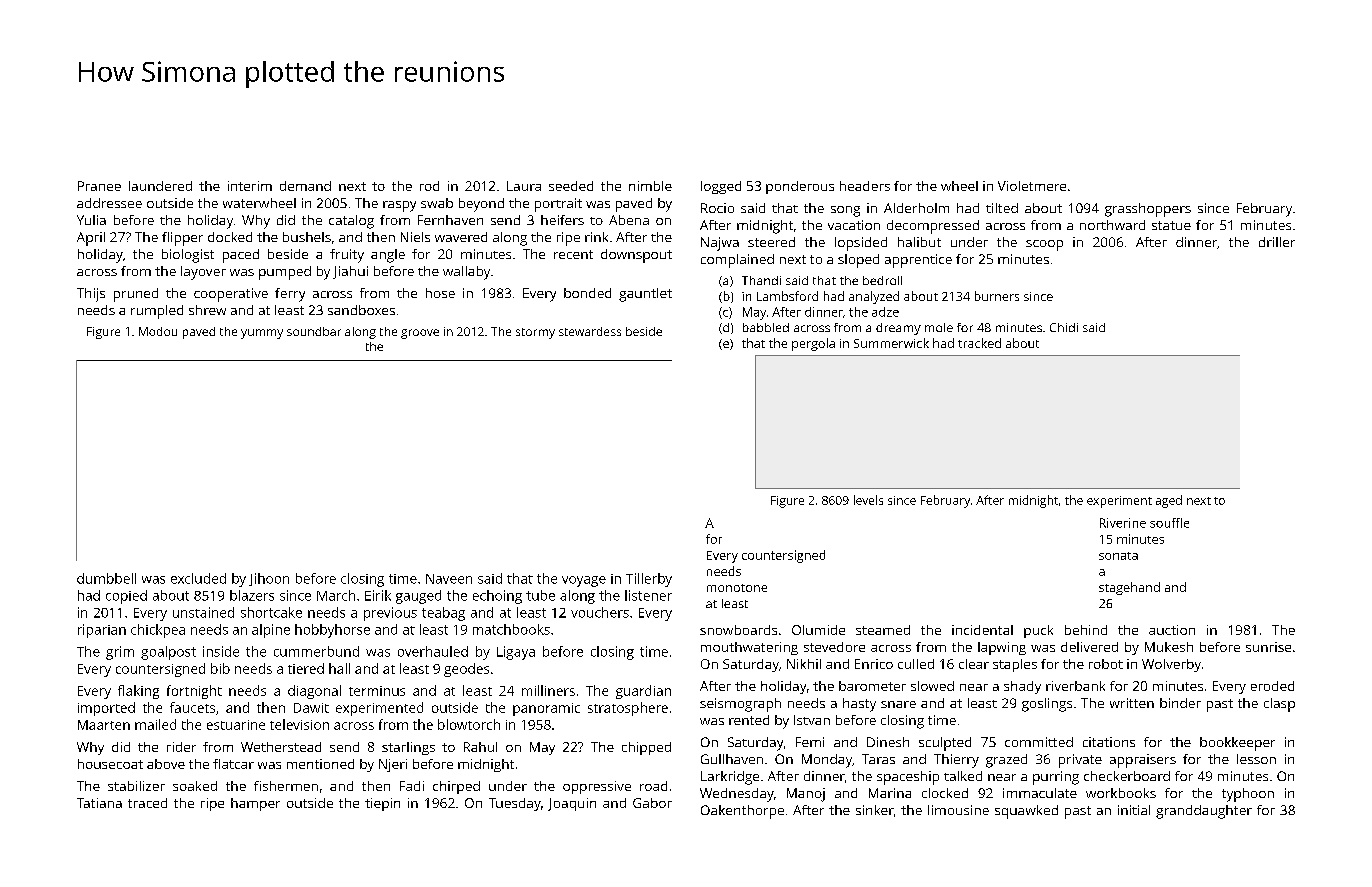 The height and width of the document is (887, 1372). I want to click on sinker, so click(875, 810).
